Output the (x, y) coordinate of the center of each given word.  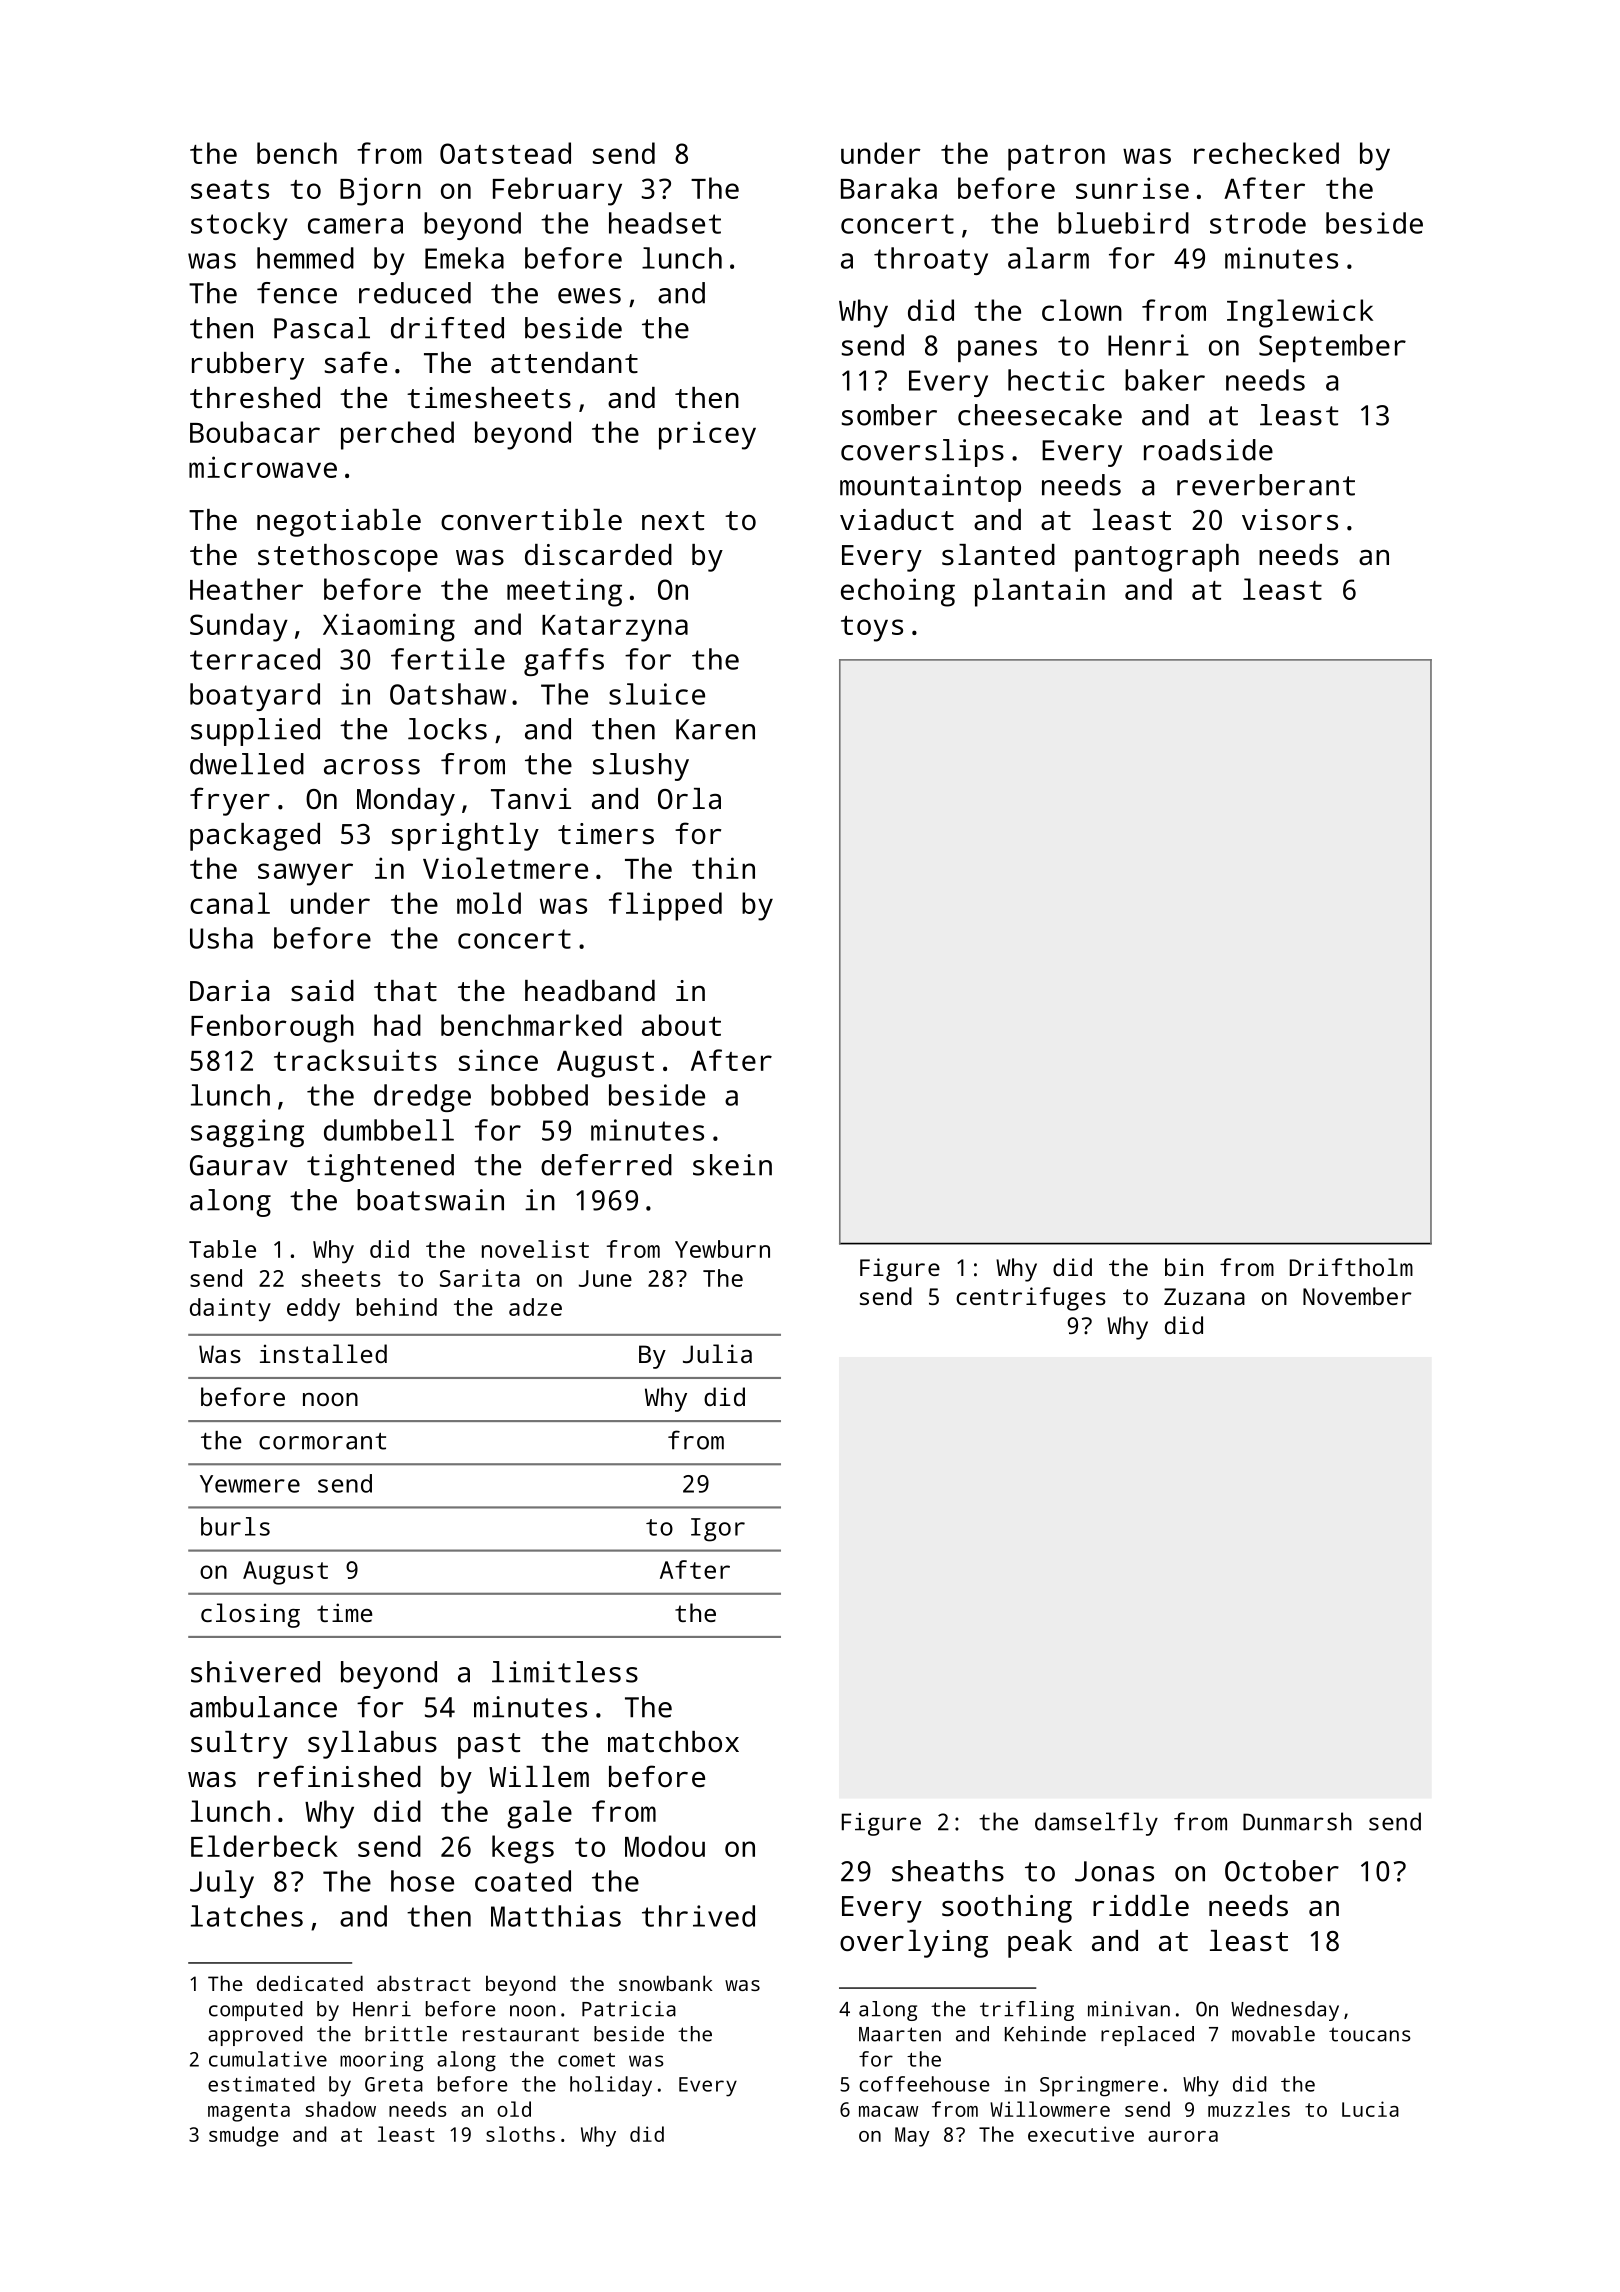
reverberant (1266, 485)
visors (1290, 520)
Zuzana (1204, 1296)
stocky (239, 226)
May (912, 2137)
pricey (707, 435)
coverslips (922, 453)
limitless (565, 1672)
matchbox (673, 1742)
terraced (255, 659)
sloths (520, 2134)
